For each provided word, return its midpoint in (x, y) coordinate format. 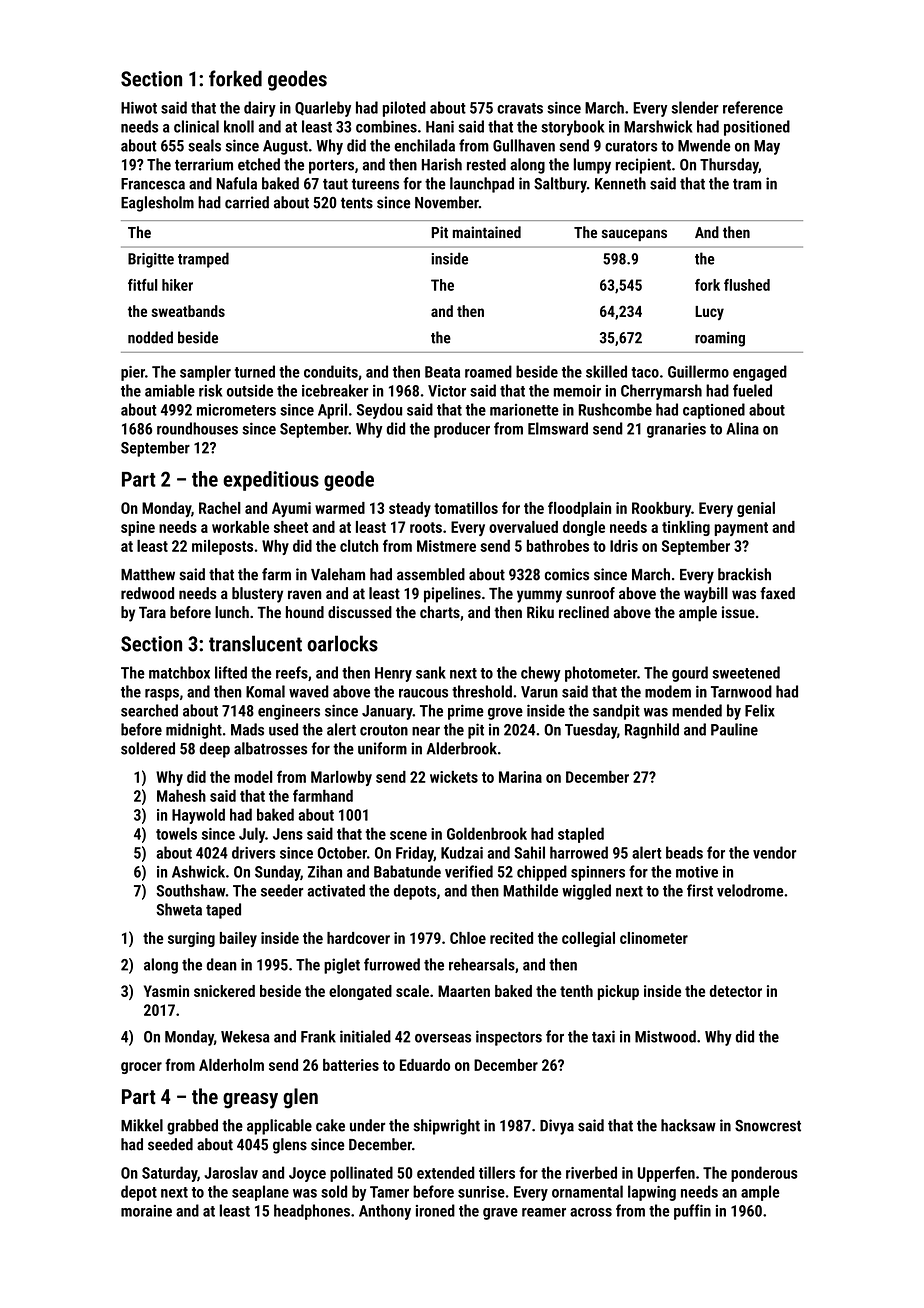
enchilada (424, 145)
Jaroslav (231, 1172)
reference (753, 107)
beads (684, 852)
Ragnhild (652, 731)
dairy (260, 109)
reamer (544, 1212)
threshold (482, 691)
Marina (520, 777)
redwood (147, 593)
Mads (247, 729)
